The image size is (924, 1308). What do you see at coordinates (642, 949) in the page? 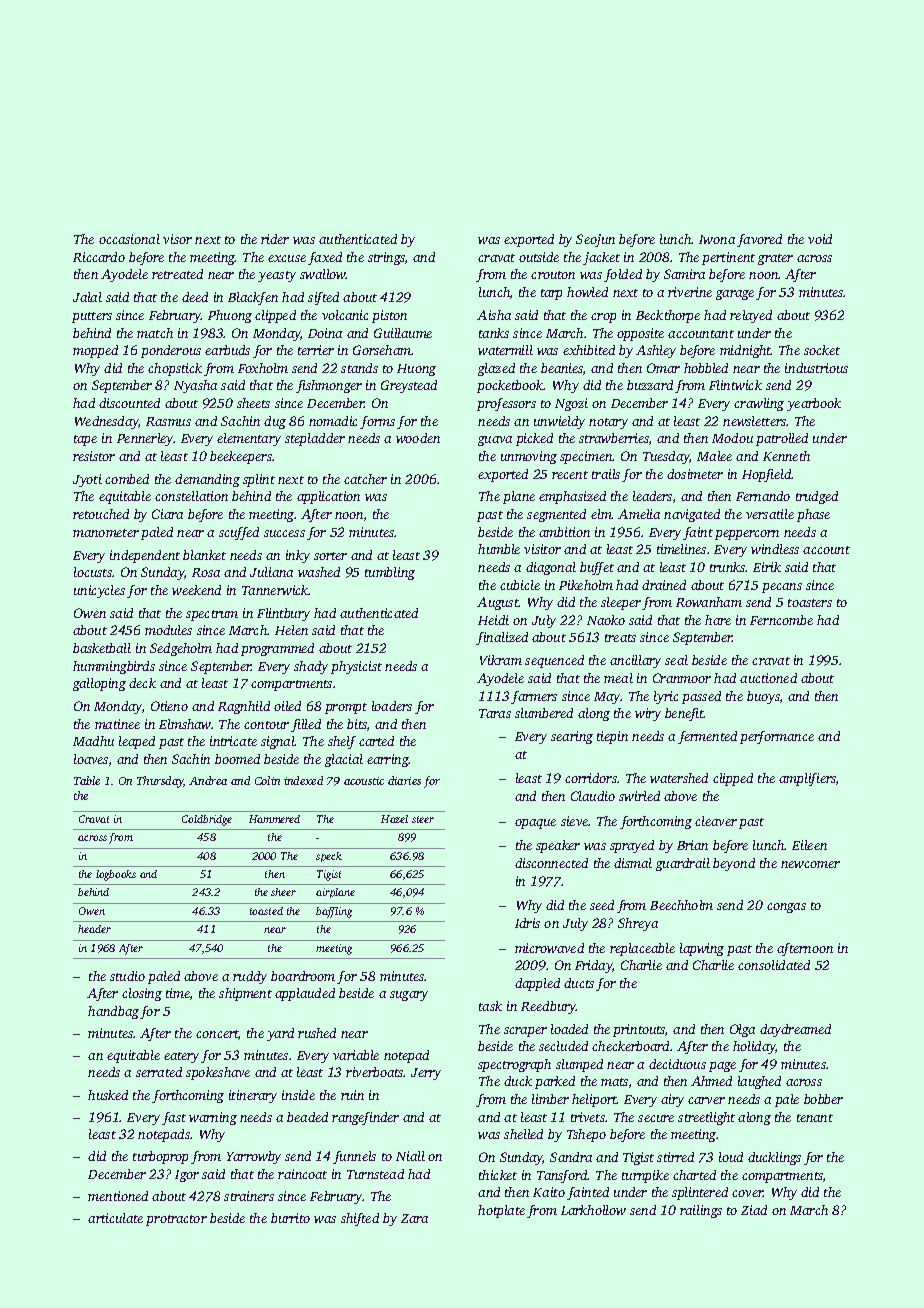
I see `replaceable` at bounding box center [642, 949].
